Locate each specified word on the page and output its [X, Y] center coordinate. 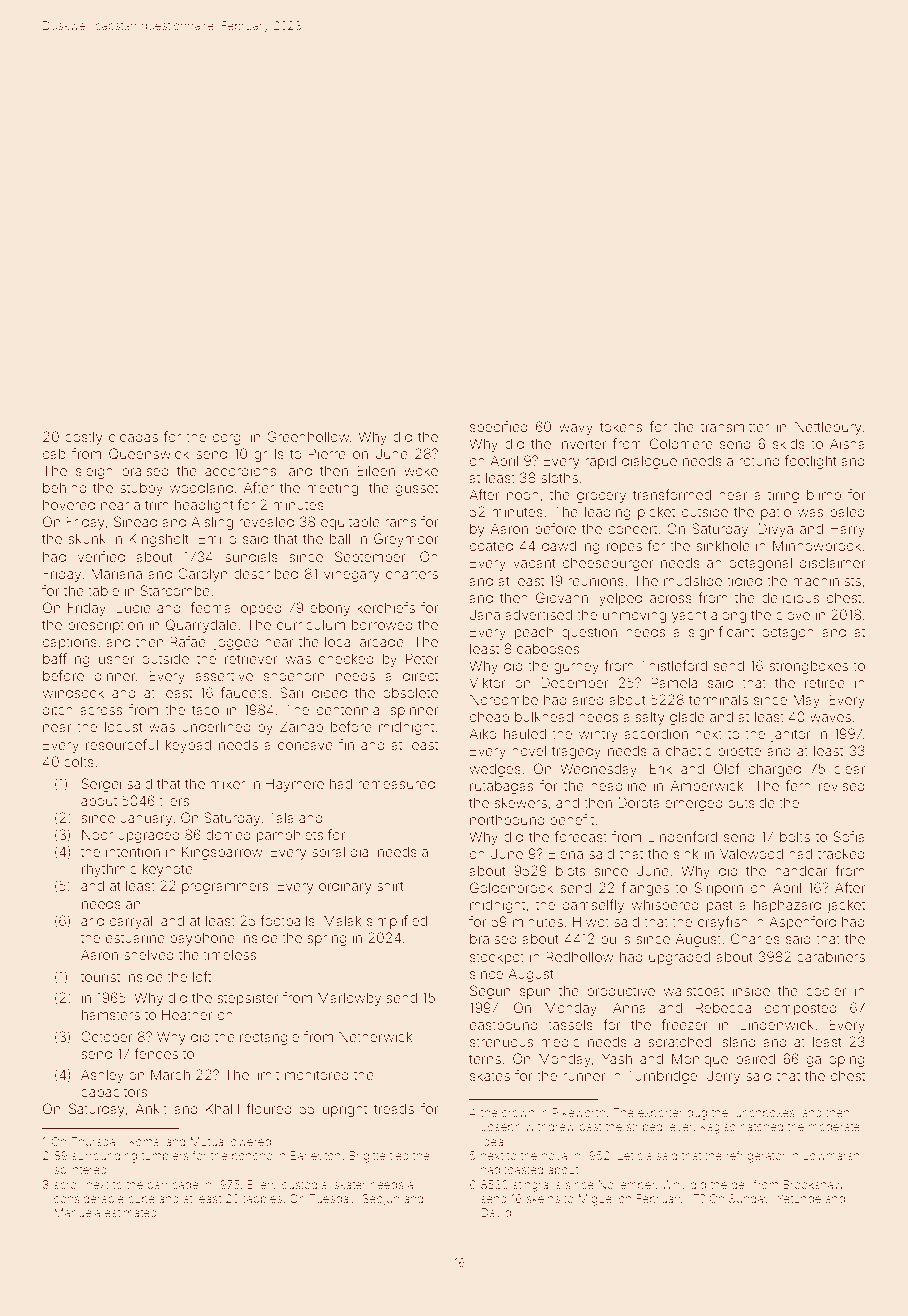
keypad [188, 746]
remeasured [396, 784]
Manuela [77, 1212]
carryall [133, 922]
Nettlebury [828, 428]
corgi [228, 438]
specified [499, 428]
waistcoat [693, 991]
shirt [390, 885]
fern [798, 785]
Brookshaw [813, 1184]
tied [399, 1155]
